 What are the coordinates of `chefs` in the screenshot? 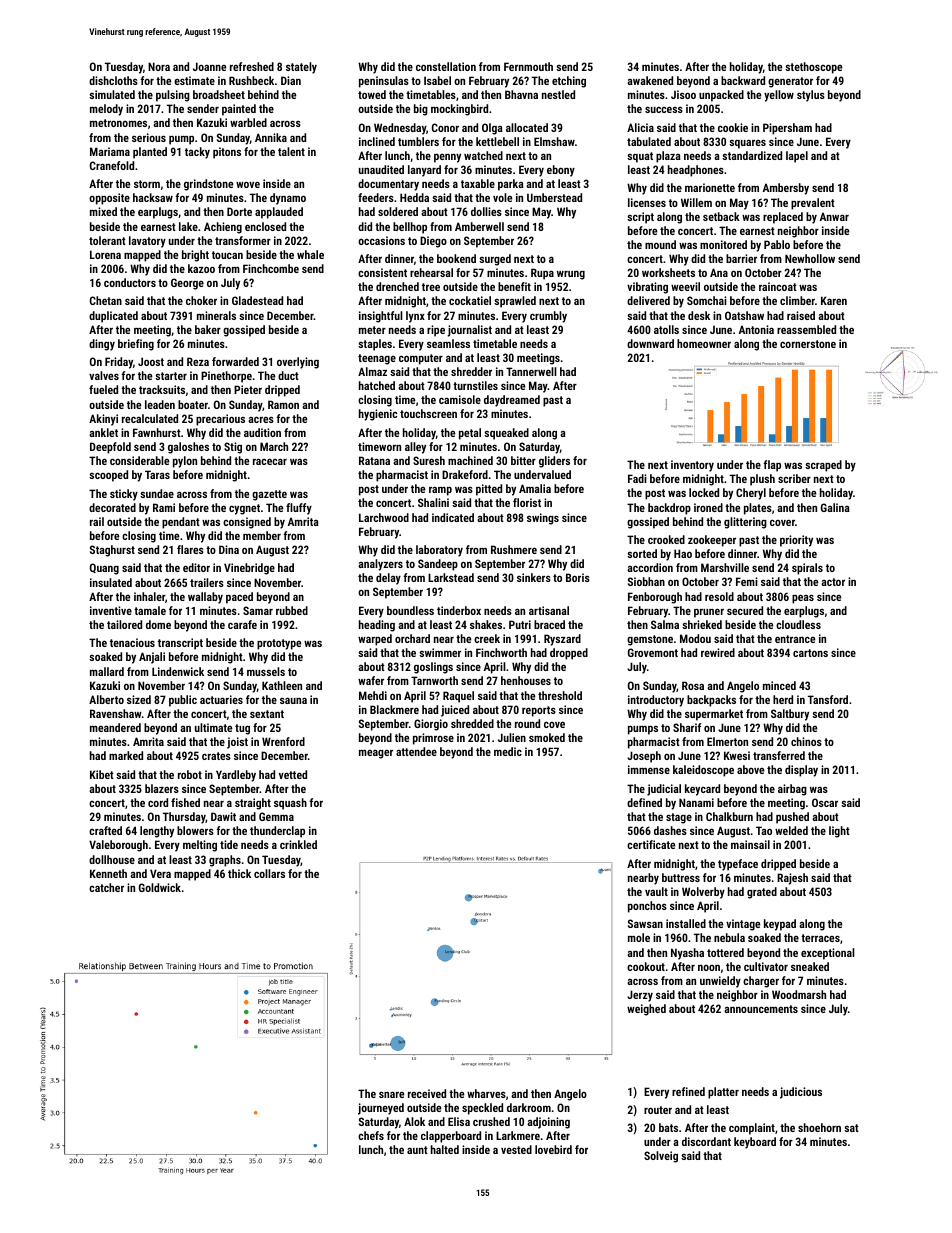 It's located at (371, 1135).
